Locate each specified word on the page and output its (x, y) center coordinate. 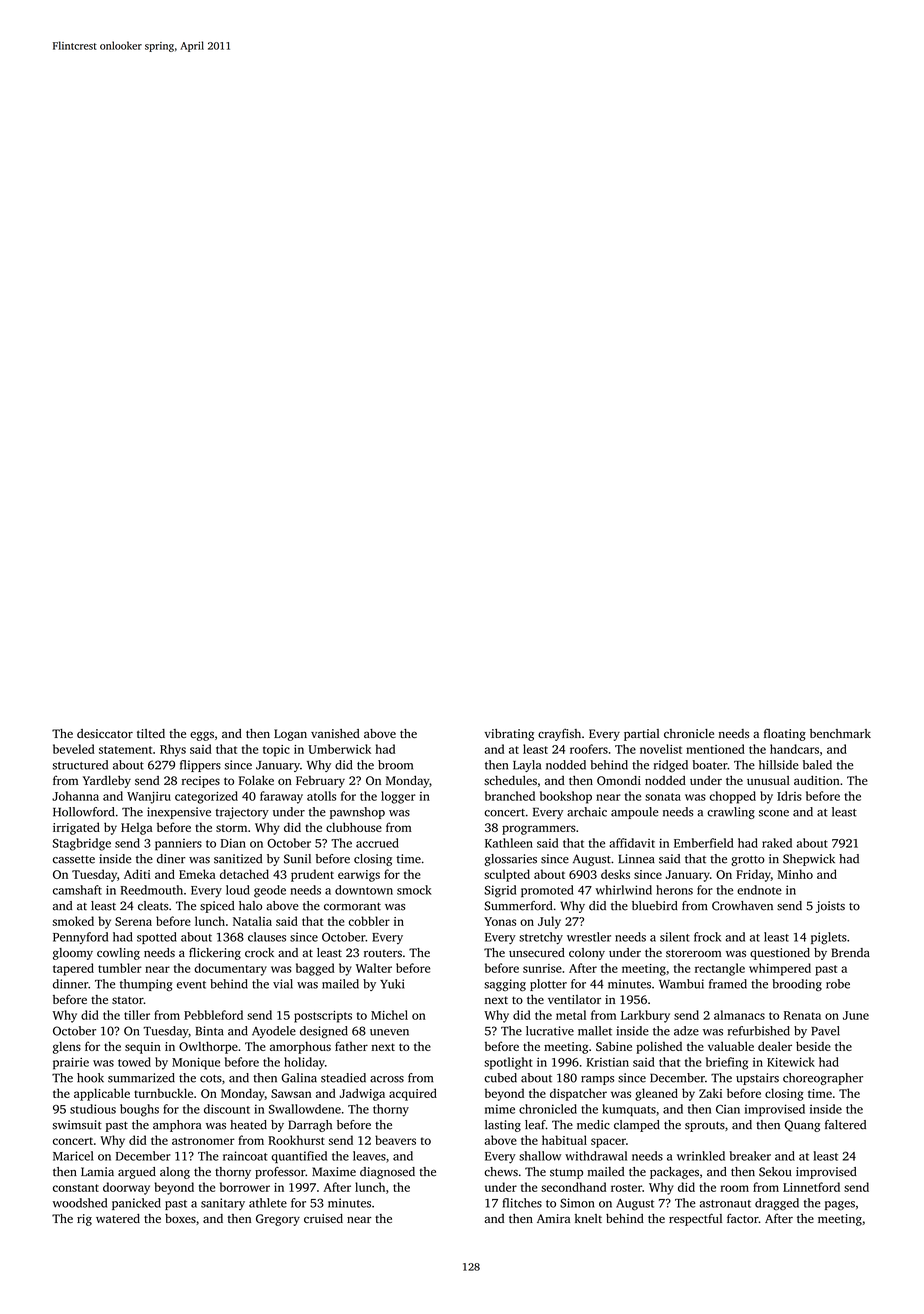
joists (830, 907)
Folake (256, 780)
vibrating (509, 735)
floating (785, 735)
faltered (845, 1125)
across (387, 1079)
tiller (137, 1015)
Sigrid (500, 891)
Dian (233, 843)
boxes (180, 1218)
